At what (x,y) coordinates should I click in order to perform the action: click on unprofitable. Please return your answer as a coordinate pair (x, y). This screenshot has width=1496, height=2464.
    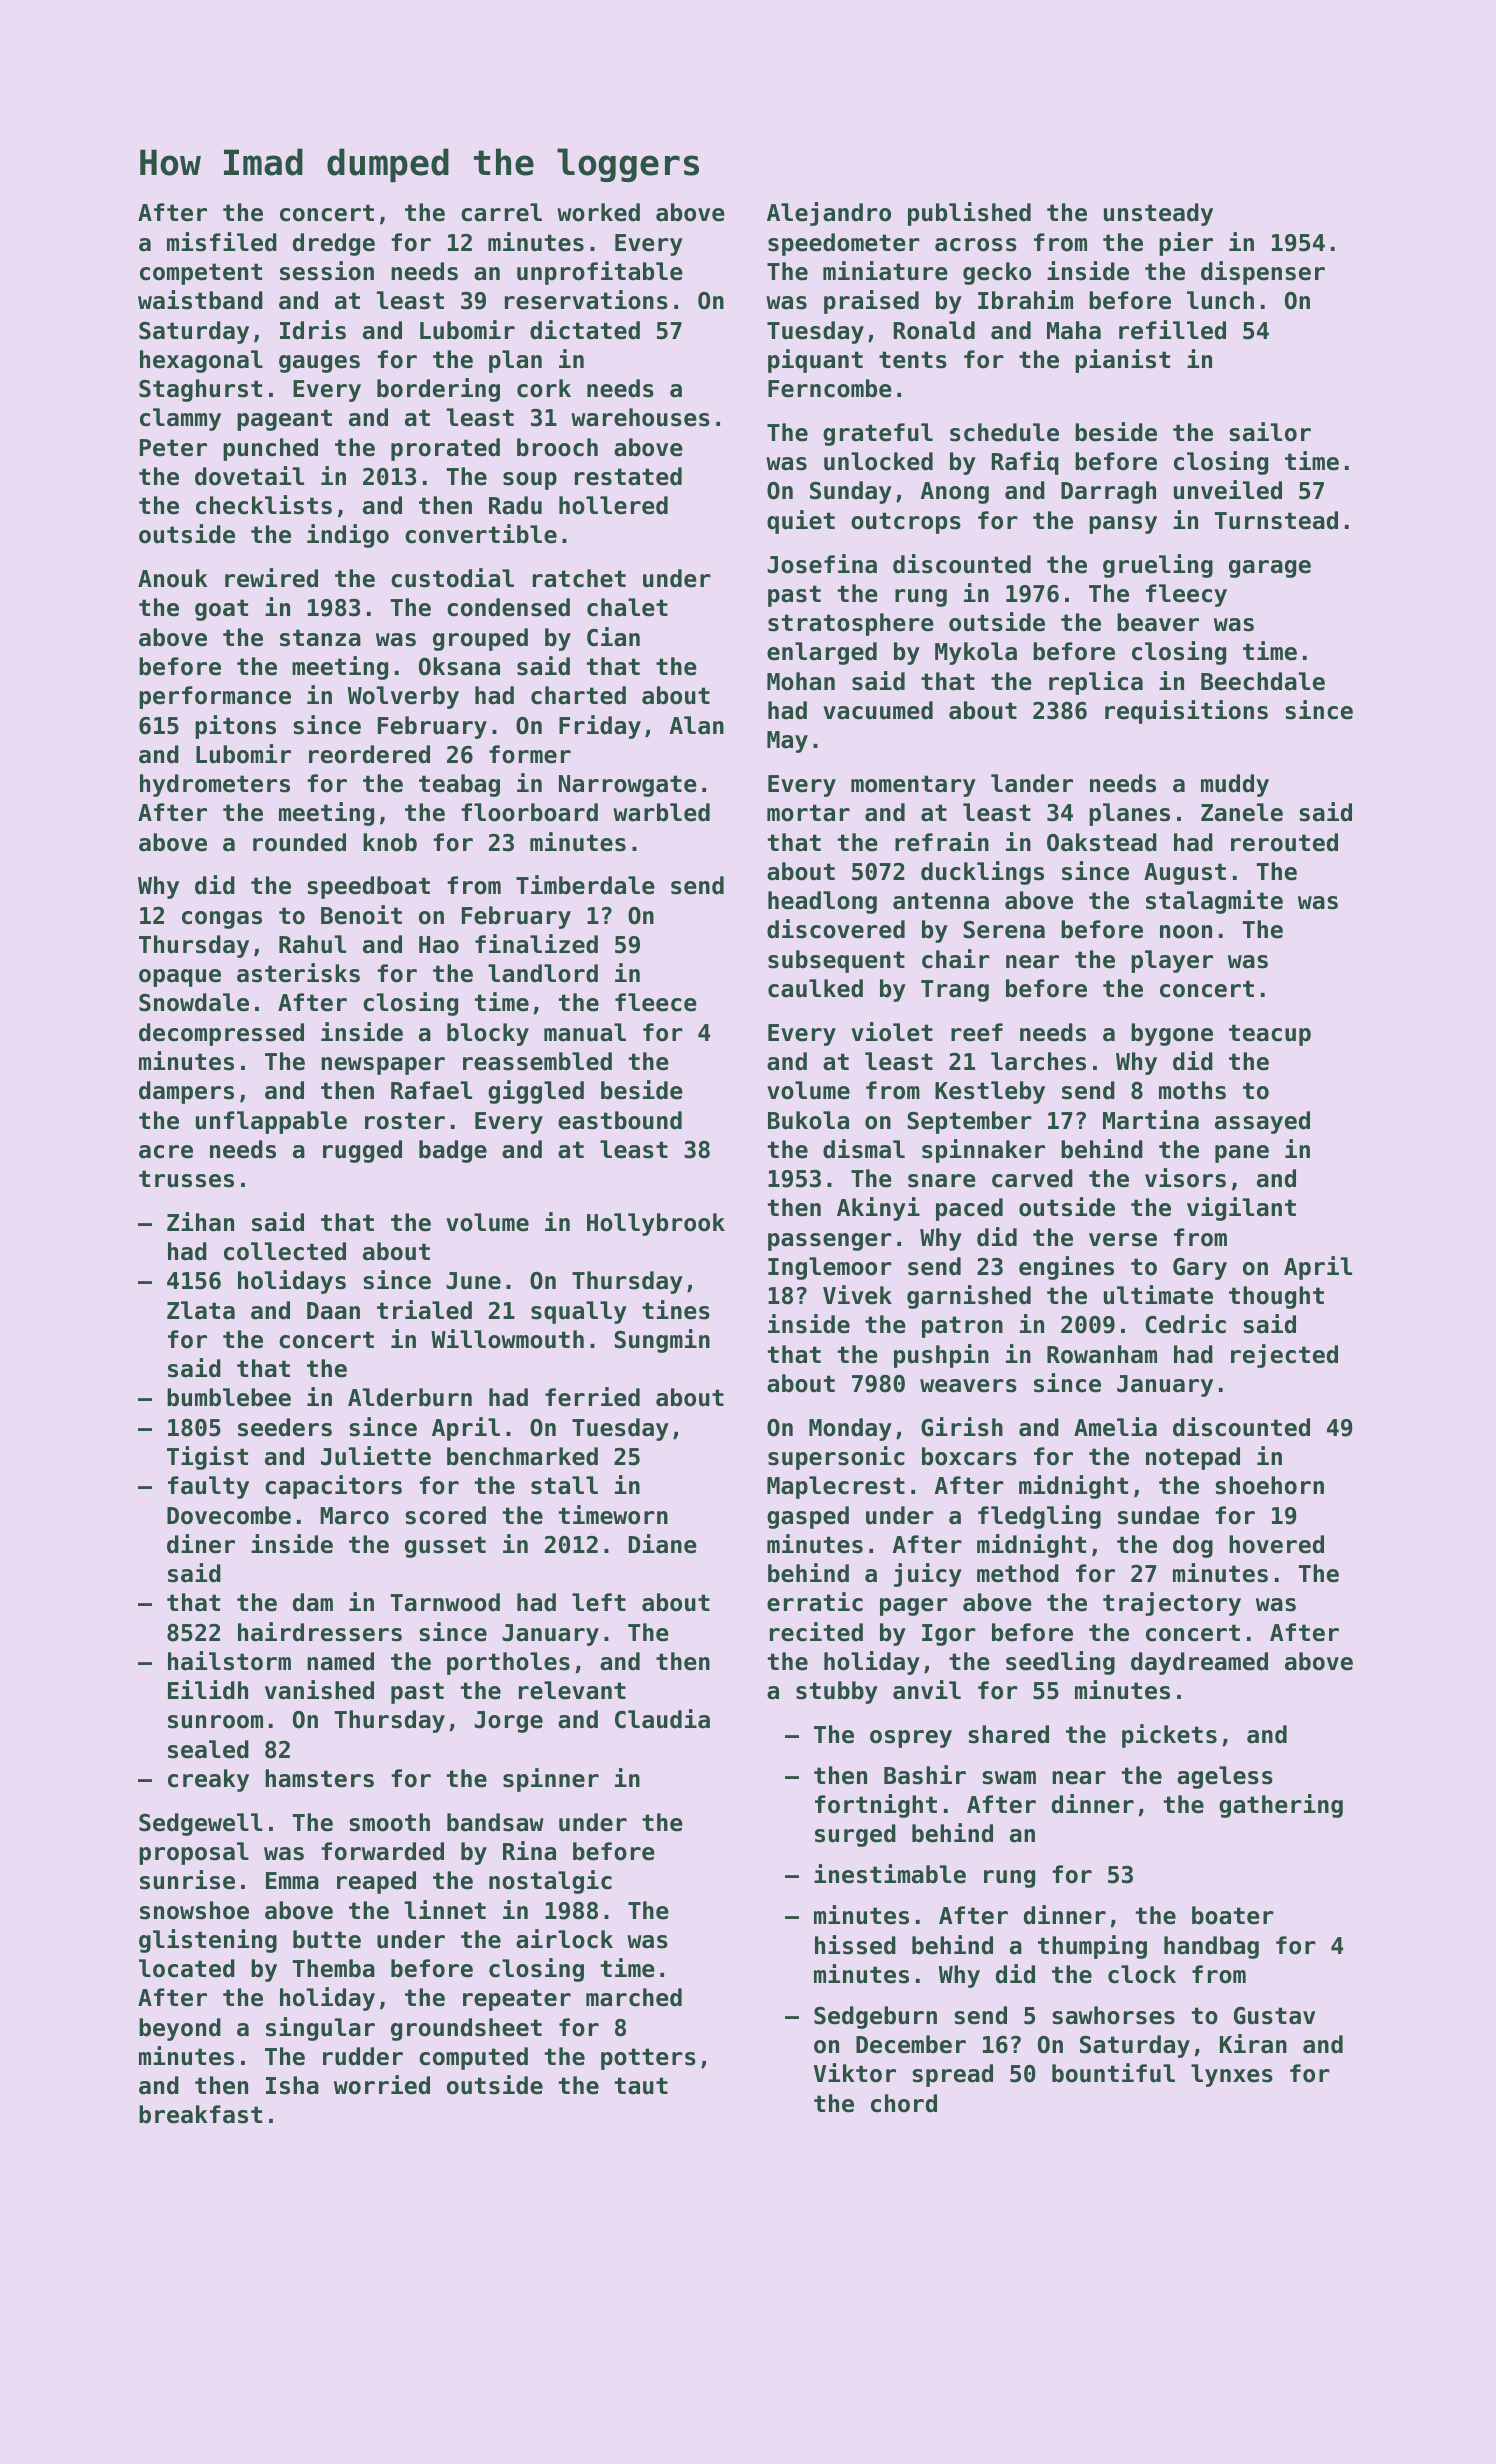
    Looking at the image, I should click on (600, 273).
